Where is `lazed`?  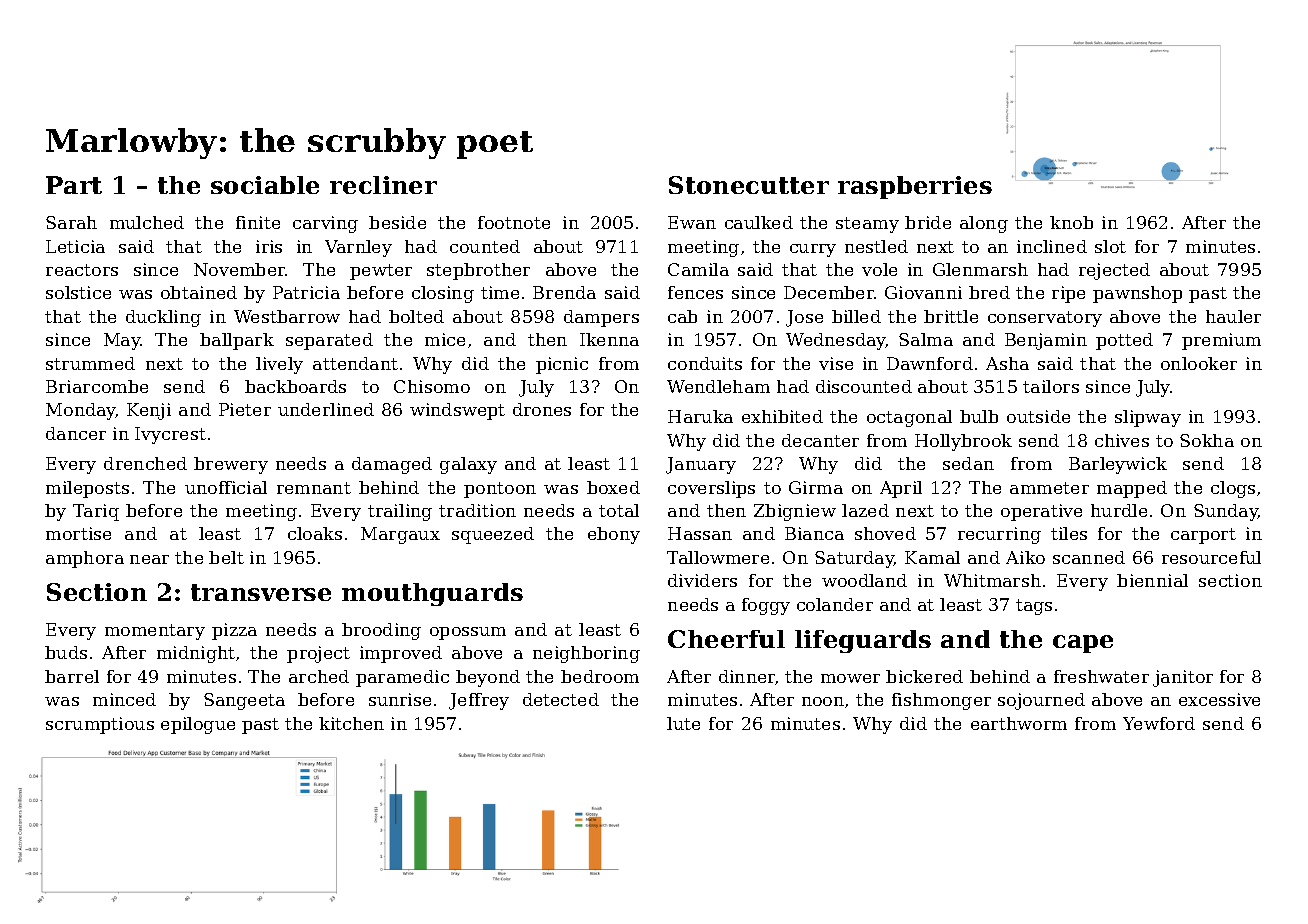
lazed is located at coordinates (865, 510).
